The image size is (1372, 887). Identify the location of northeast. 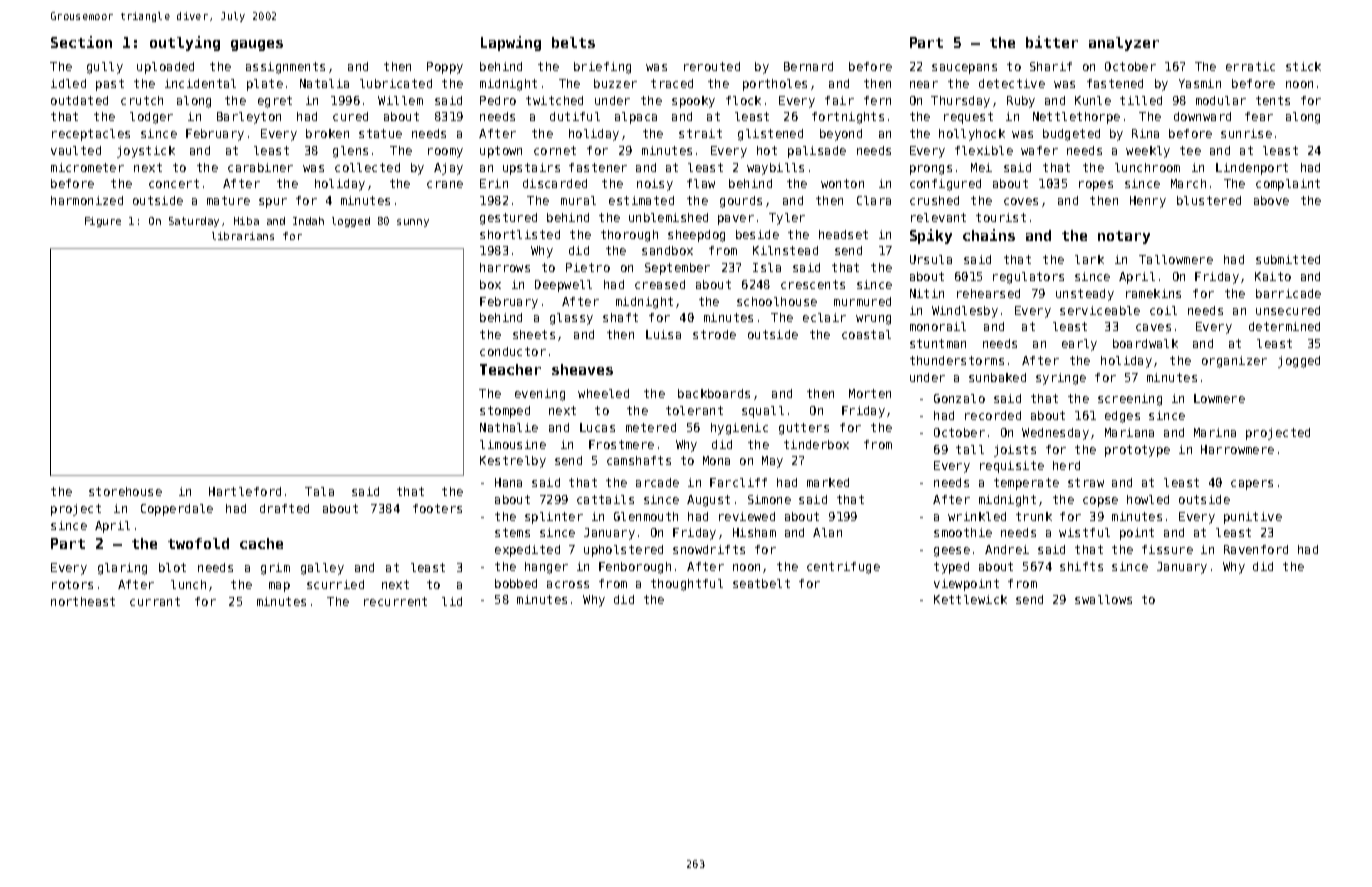
(83, 601).
